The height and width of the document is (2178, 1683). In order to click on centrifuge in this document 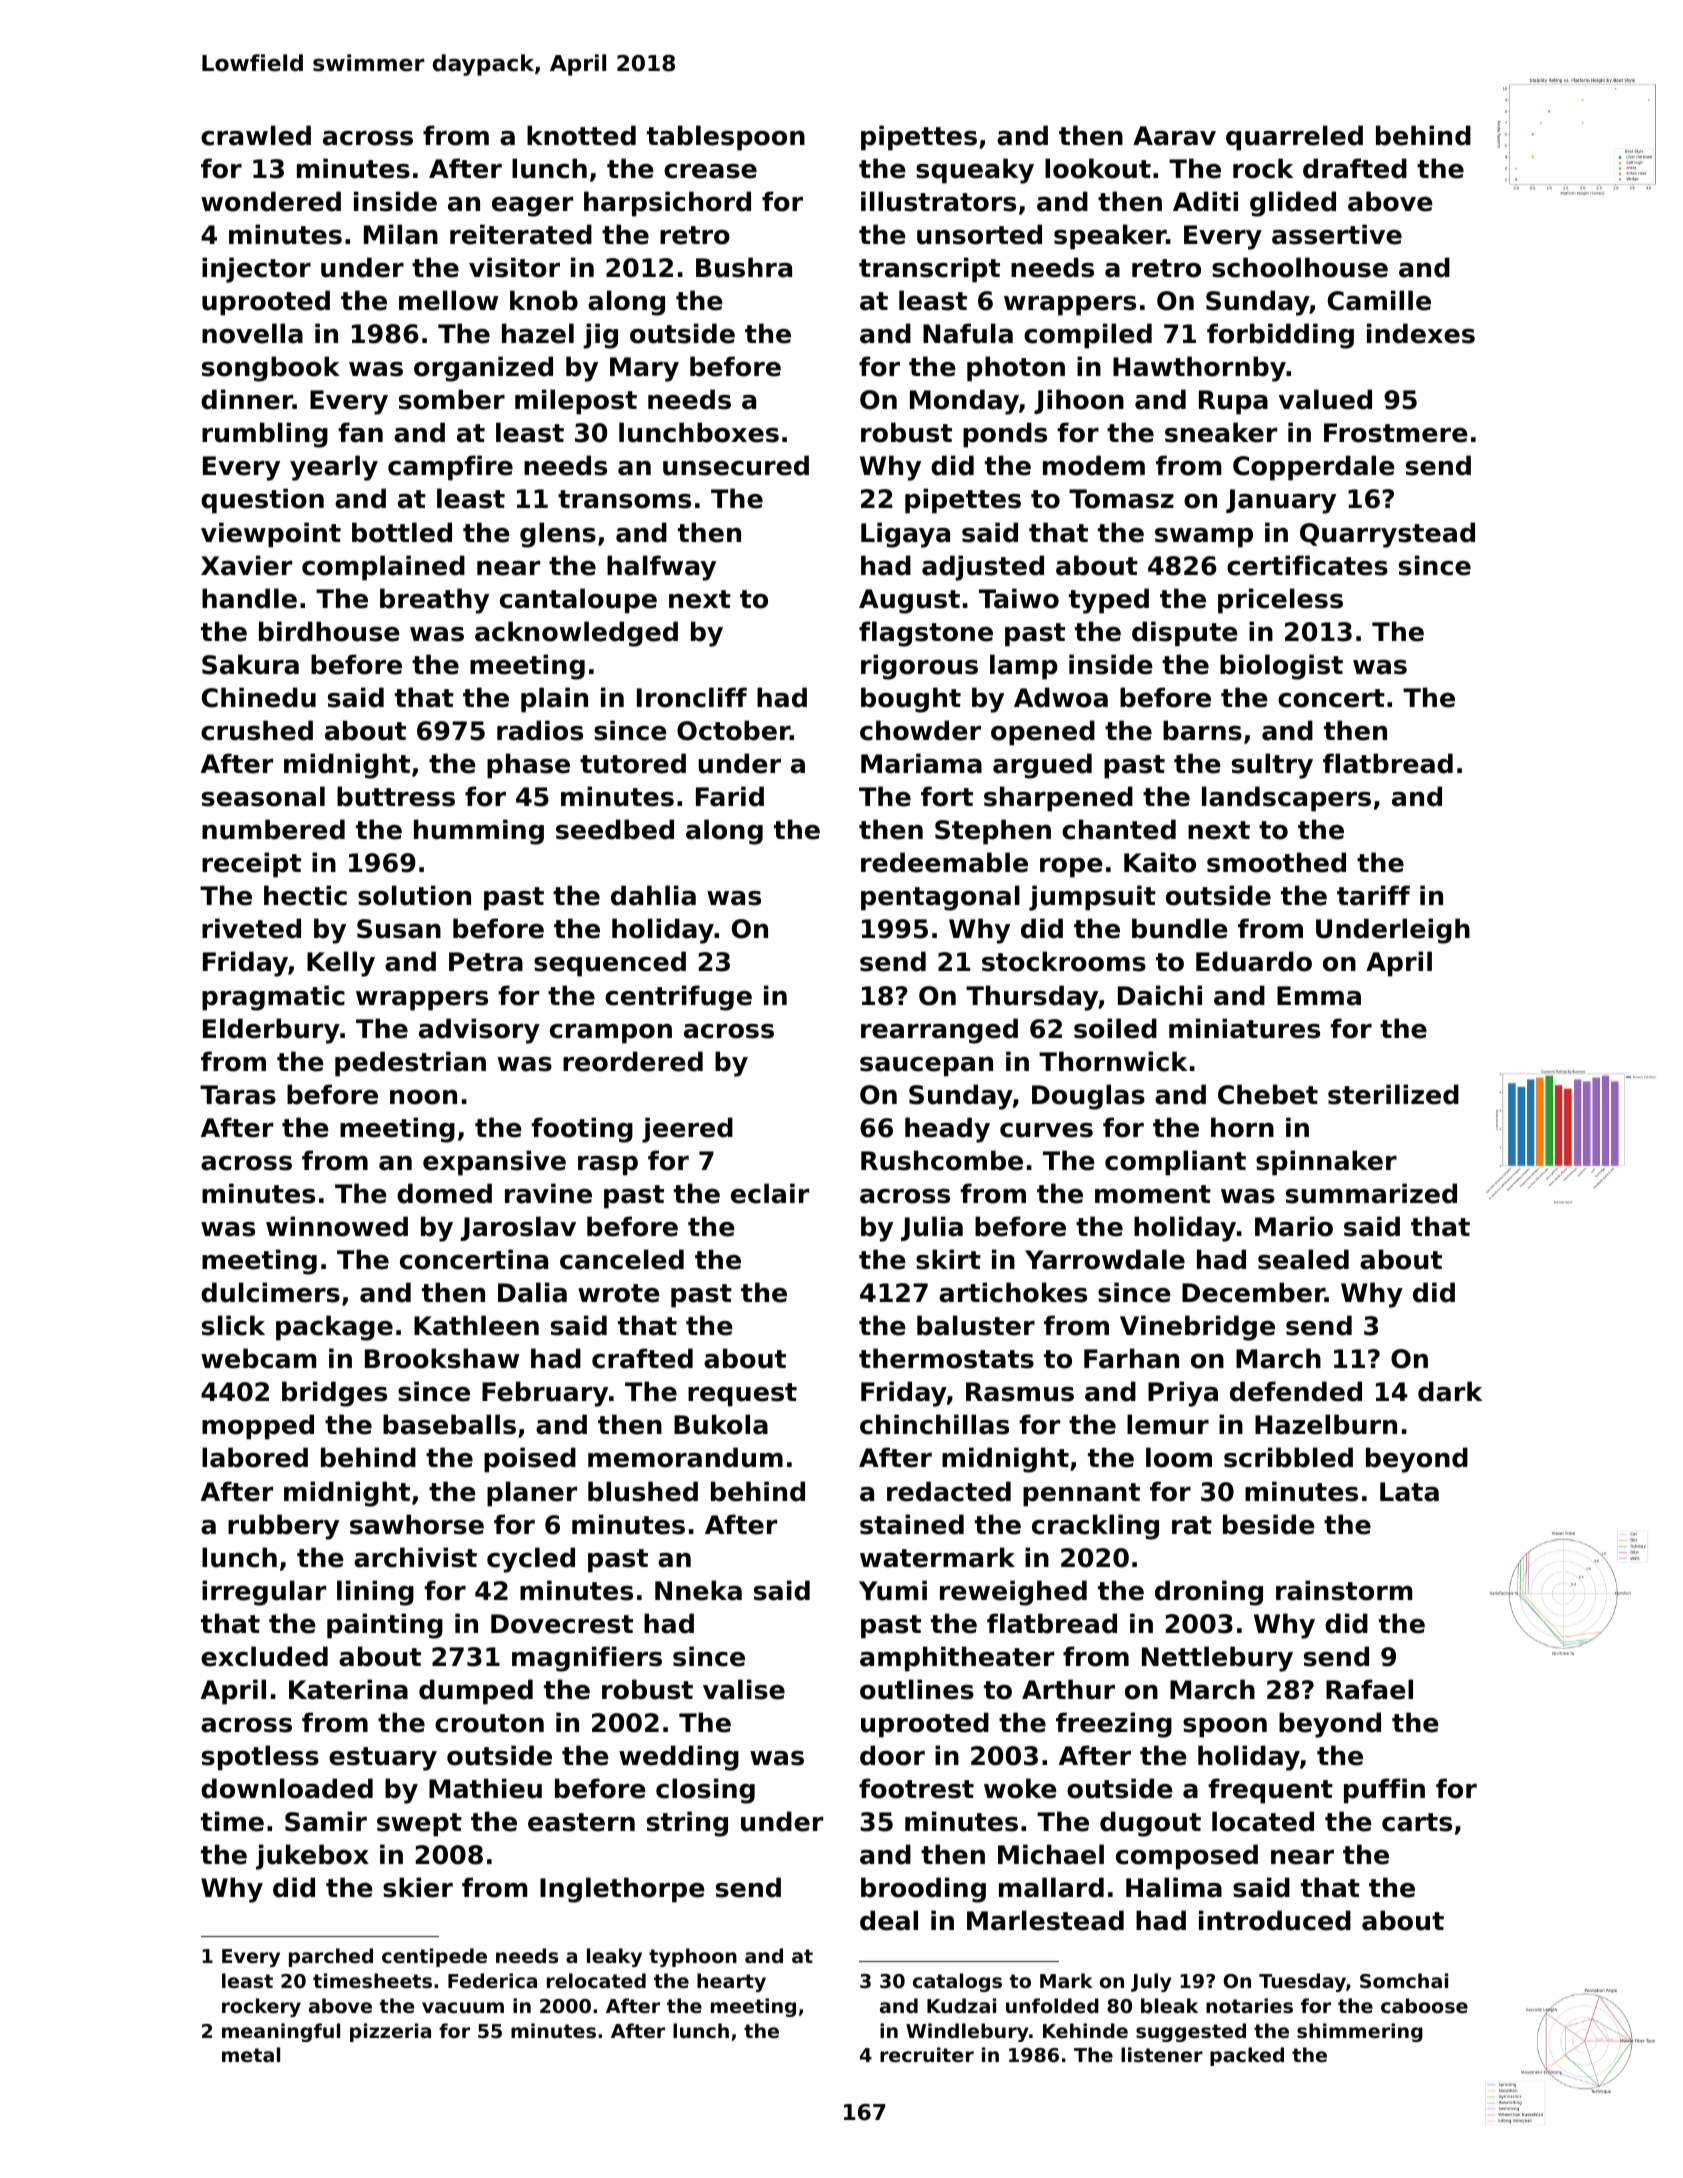, I will do `click(678, 998)`.
